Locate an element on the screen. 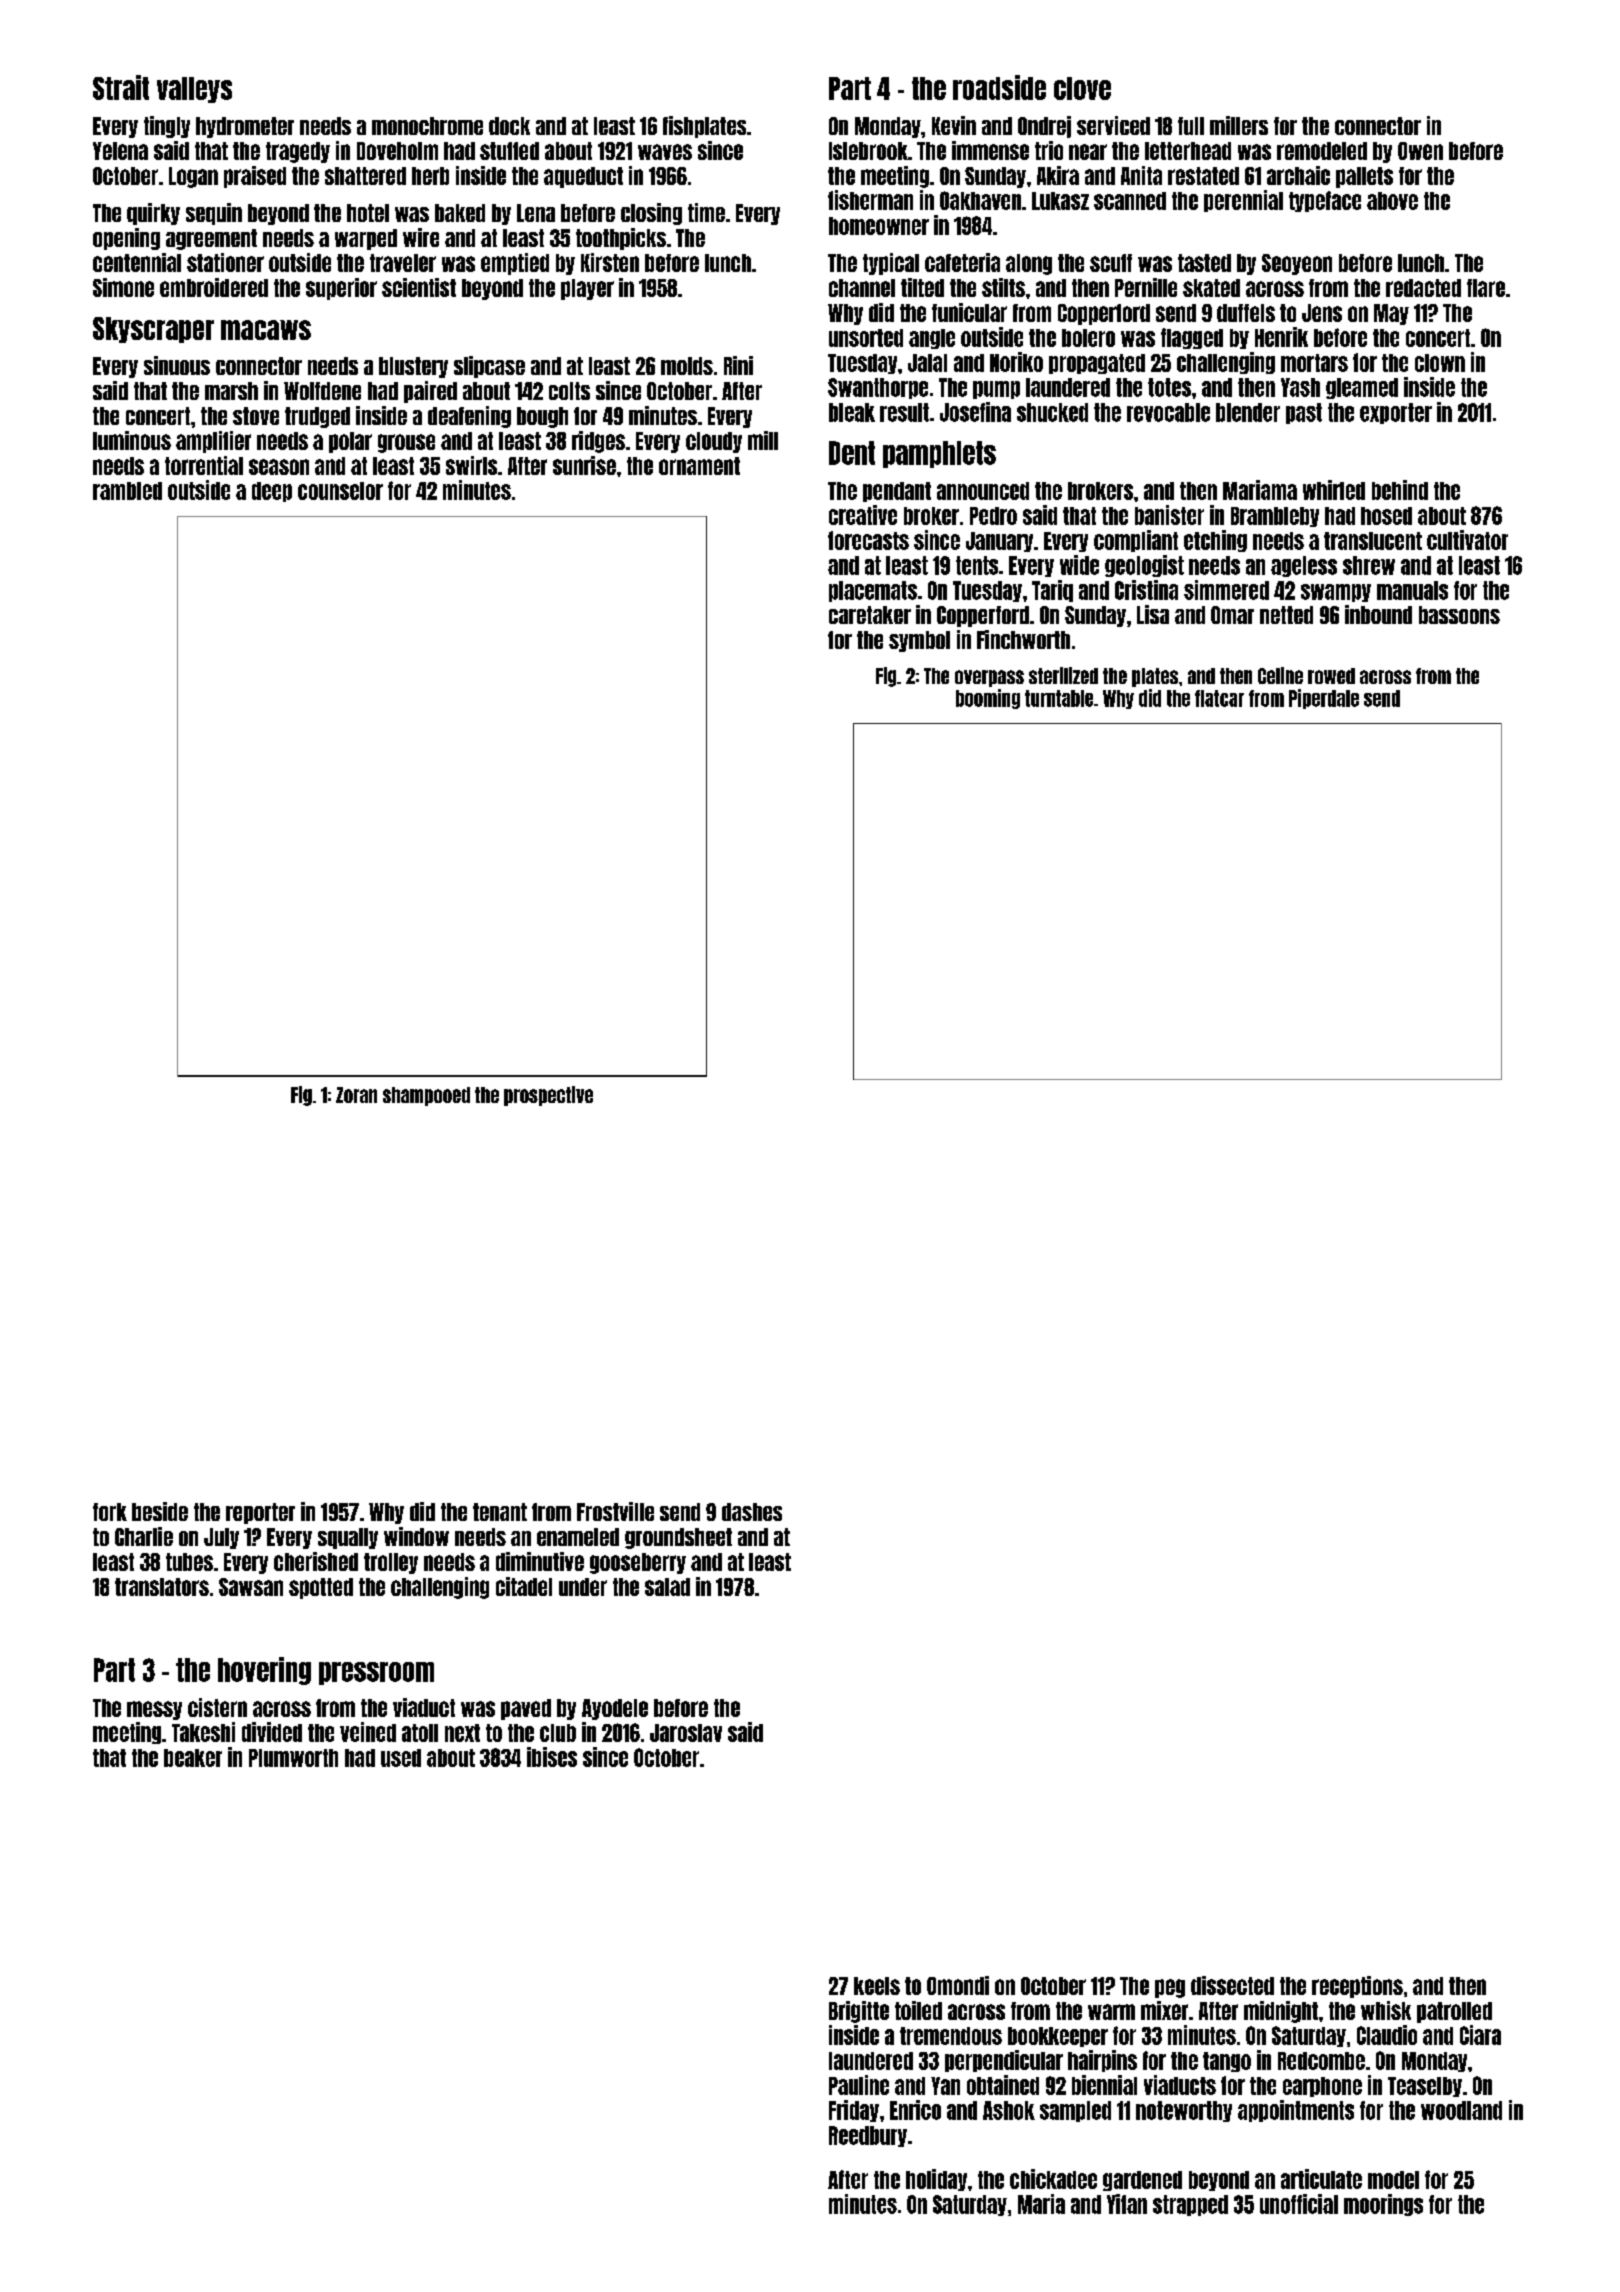 The image size is (1620, 2292). Yifan is located at coordinates (1127, 2204).
